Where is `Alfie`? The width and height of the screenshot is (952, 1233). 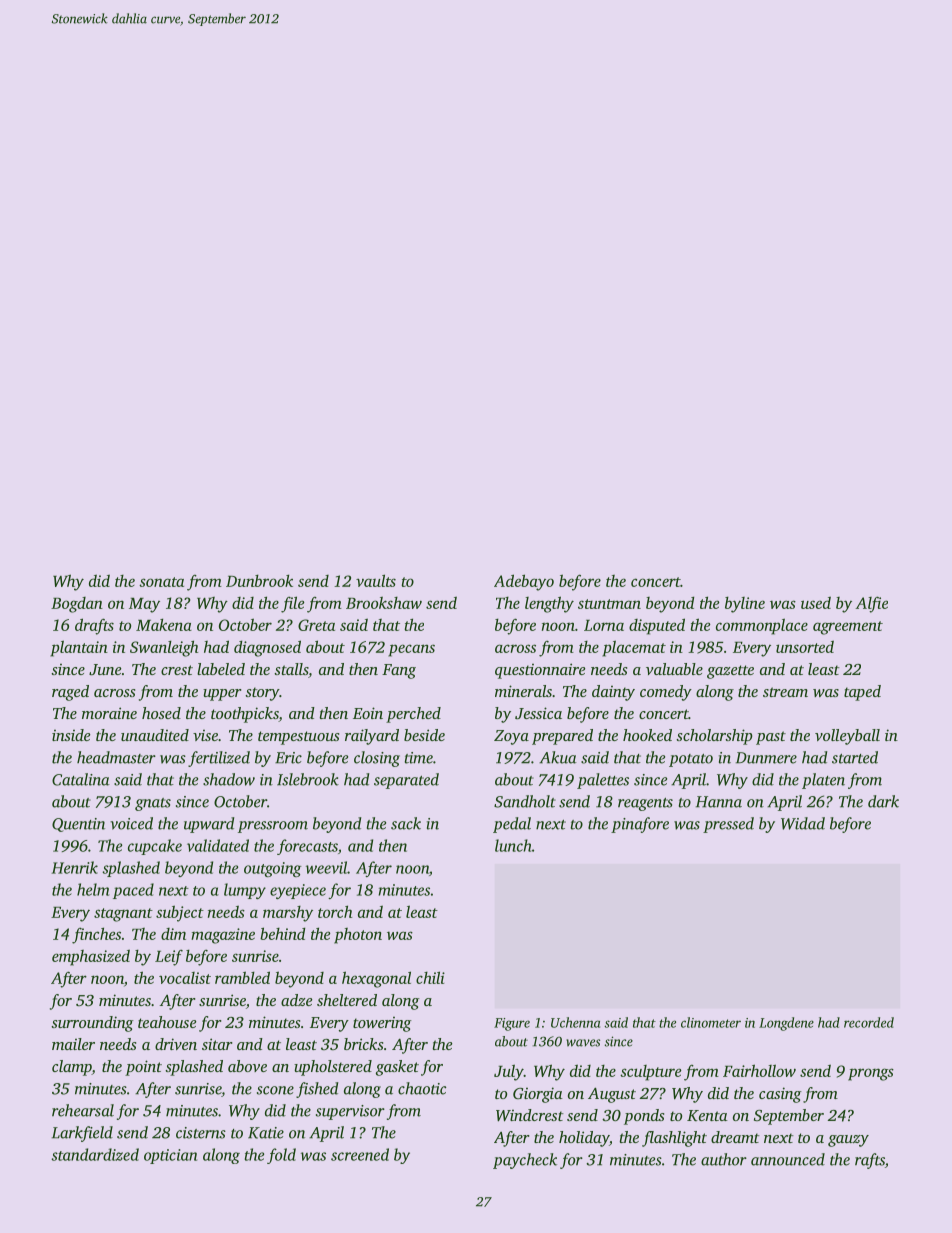 Alfie is located at coordinates (871, 605).
